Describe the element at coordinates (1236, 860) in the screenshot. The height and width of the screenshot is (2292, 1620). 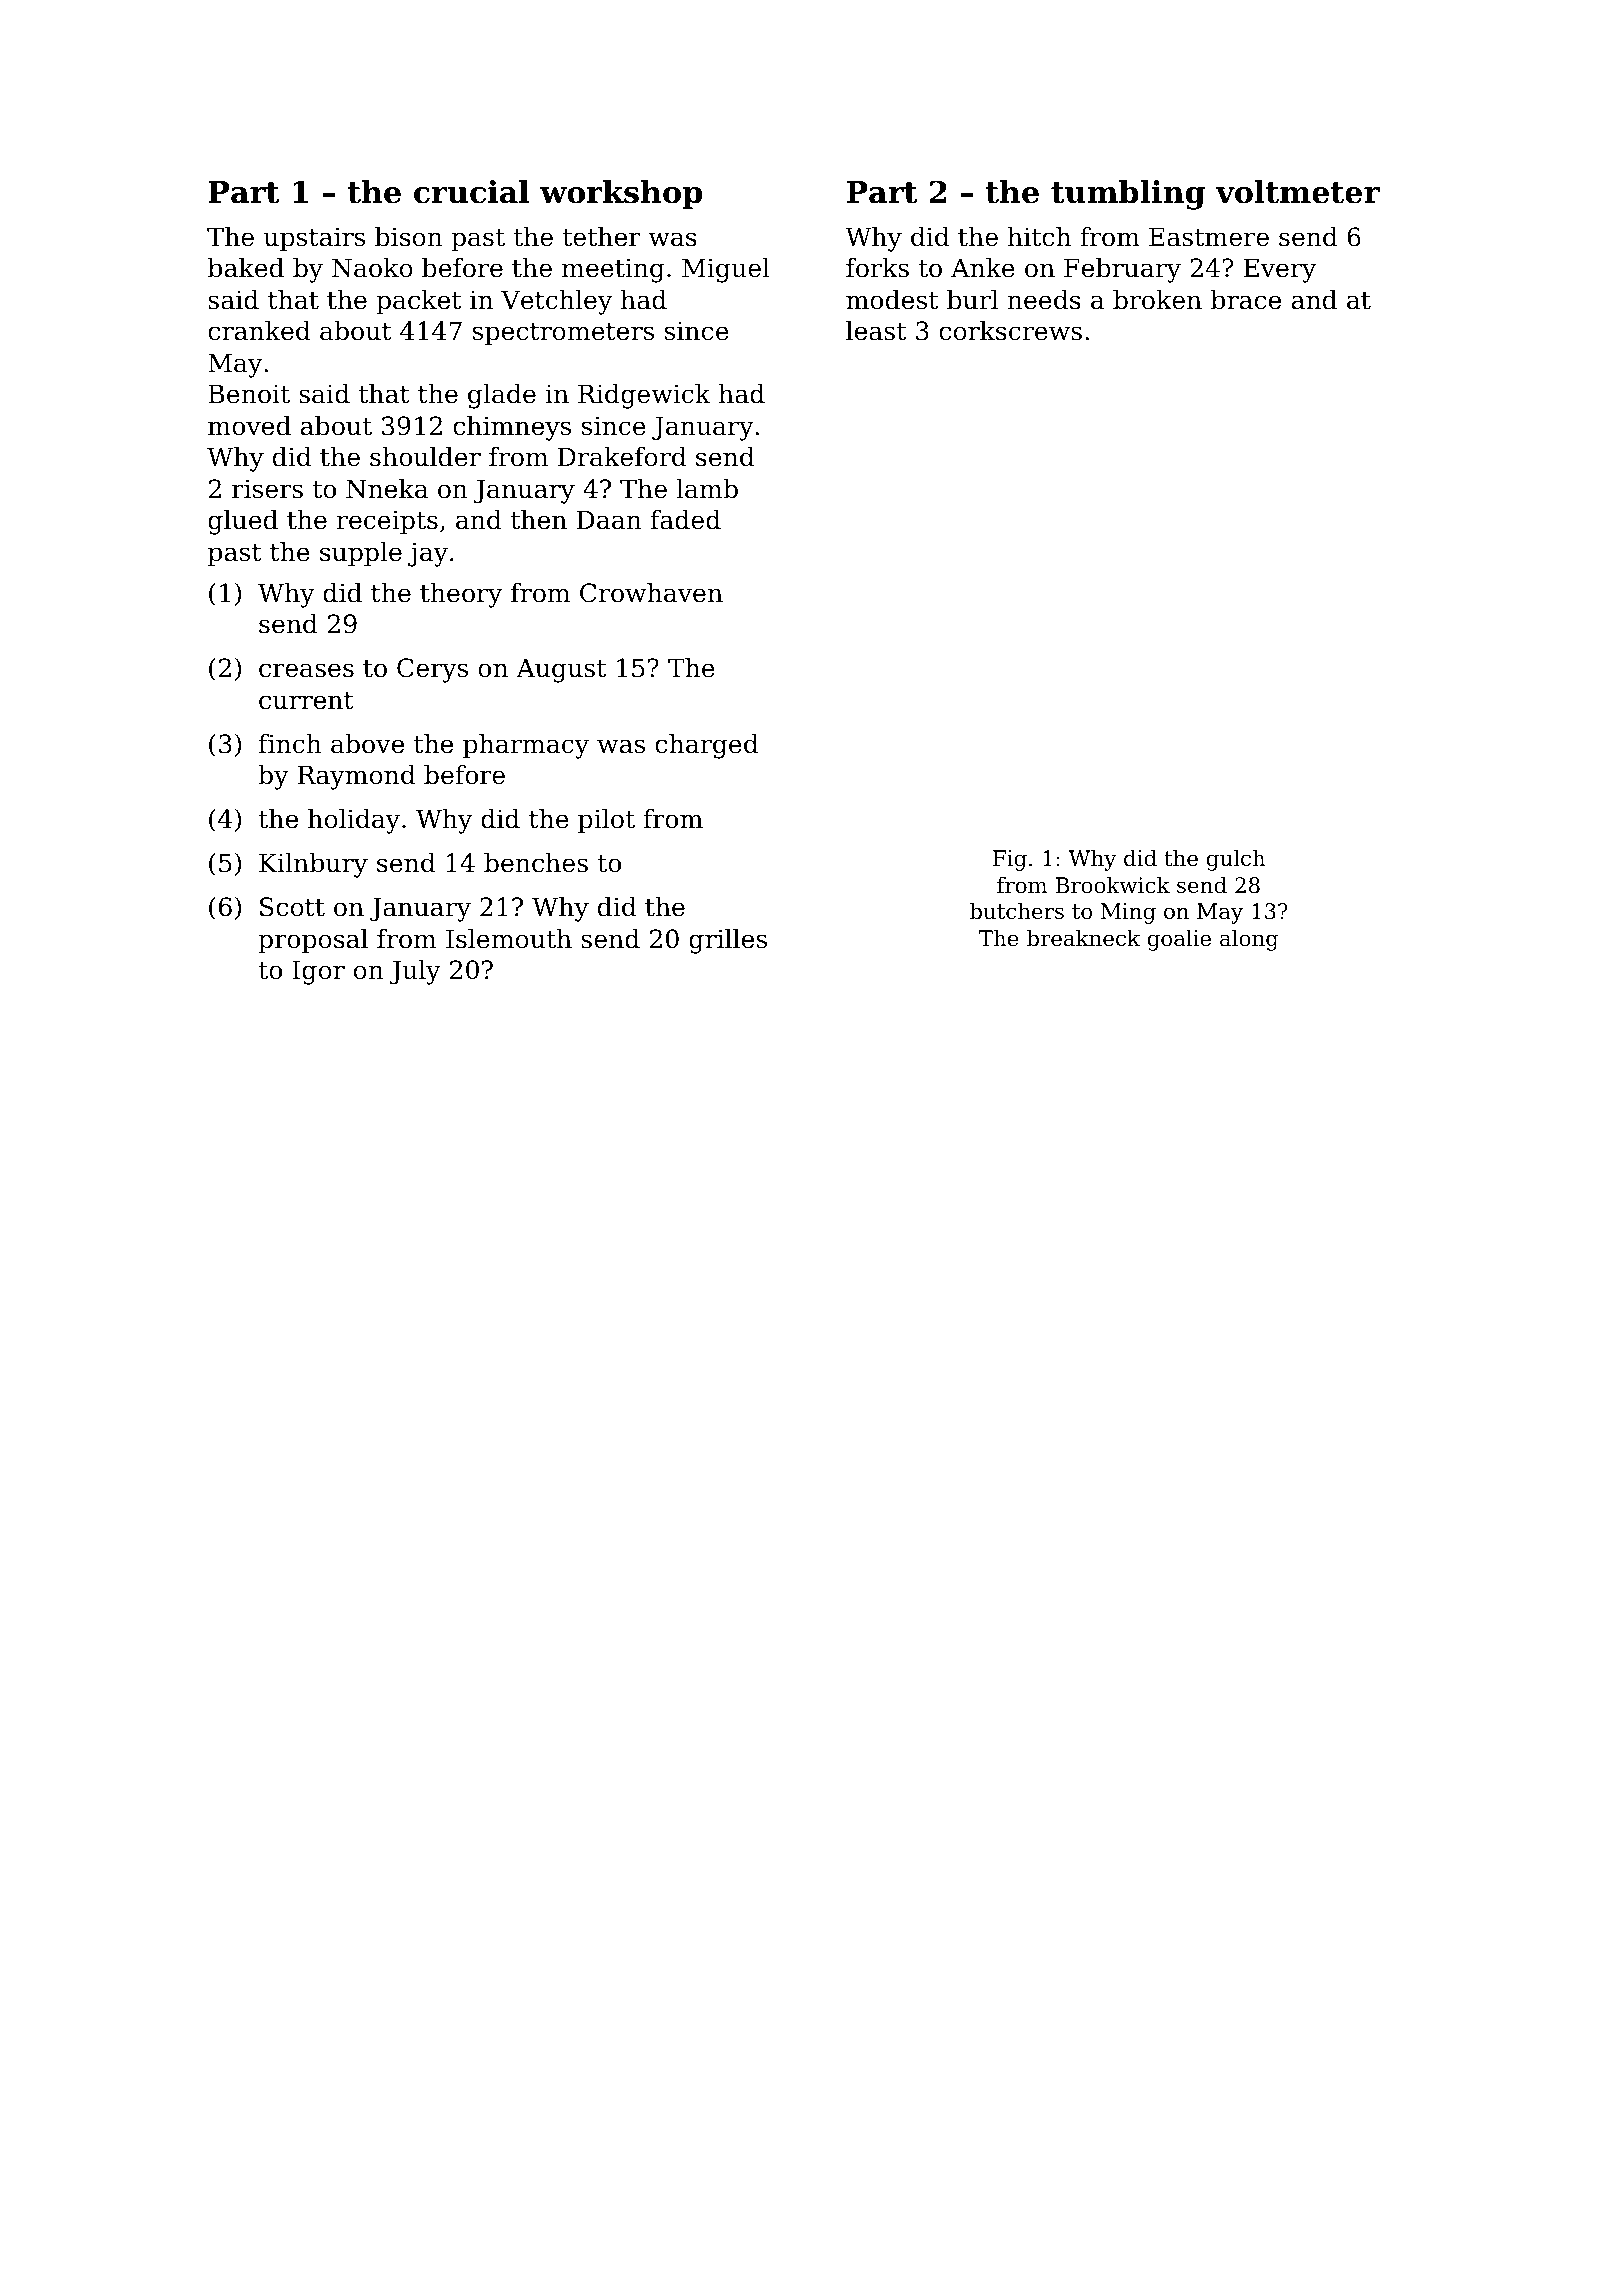
I see `gulch` at that location.
